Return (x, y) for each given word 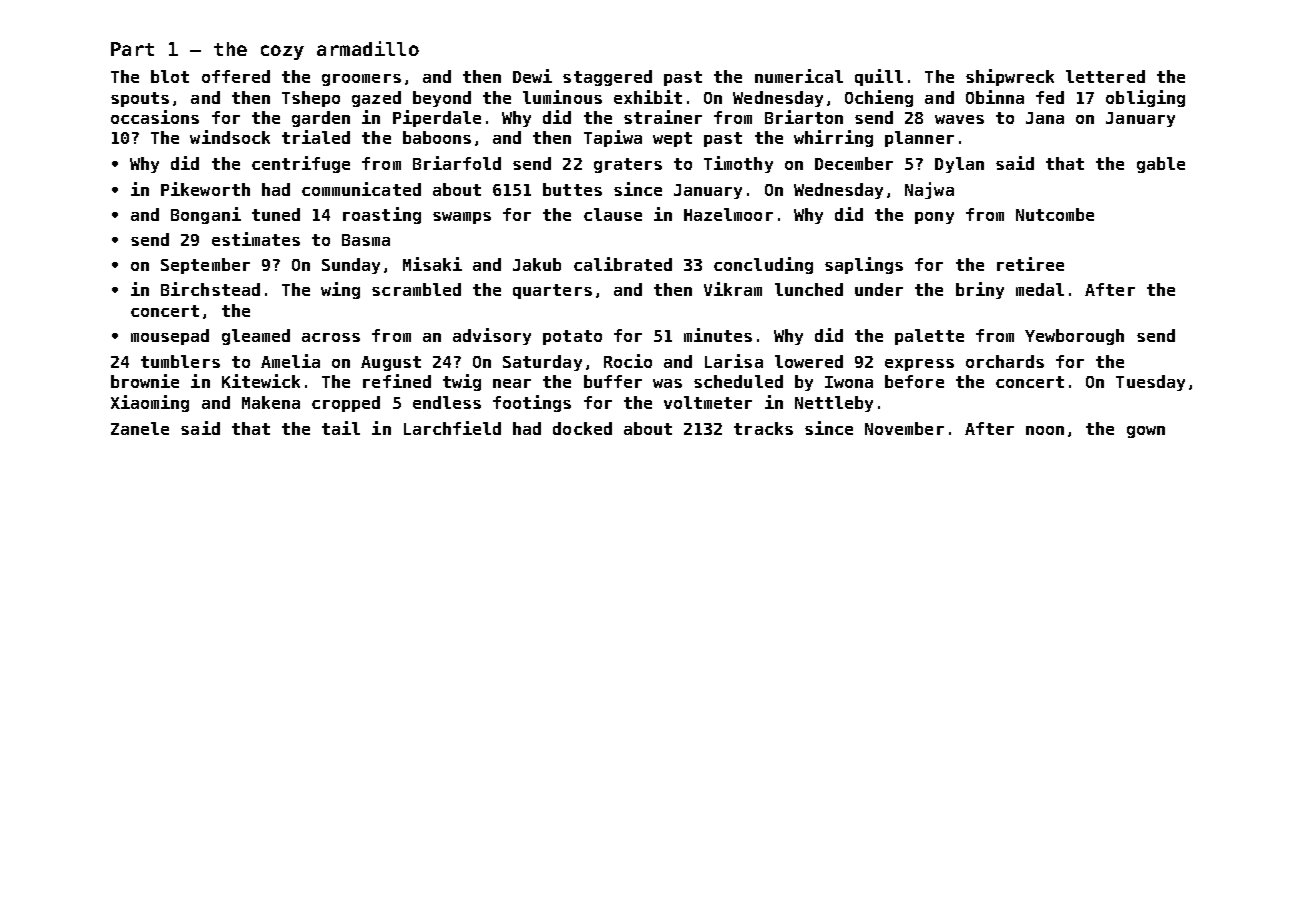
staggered (607, 78)
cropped (346, 404)
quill (879, 77)
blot (170, 76)
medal (1040, 289)
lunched (809, 289)
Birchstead (210, 289)
